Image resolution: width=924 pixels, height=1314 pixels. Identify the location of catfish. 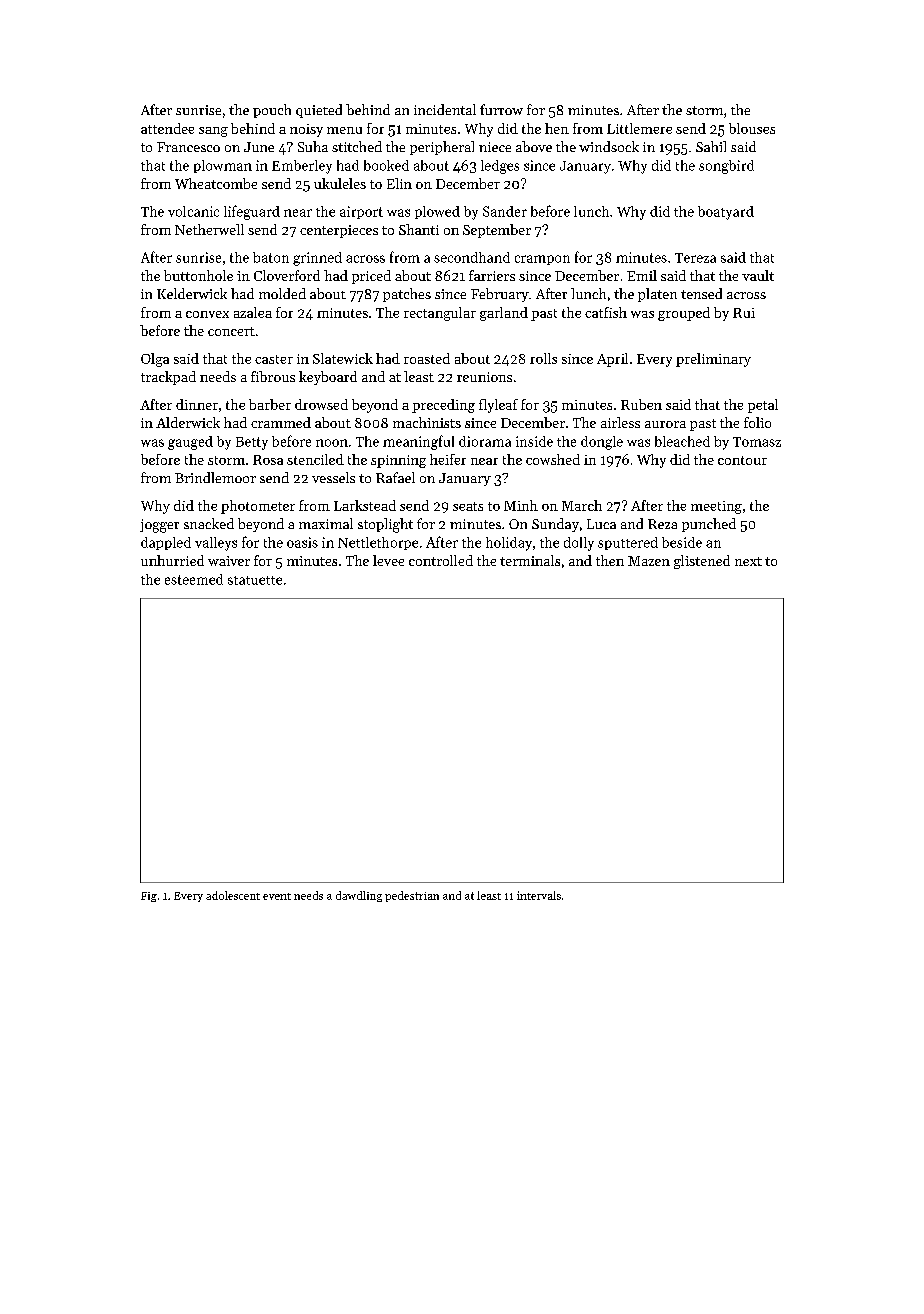
(606, 312).
